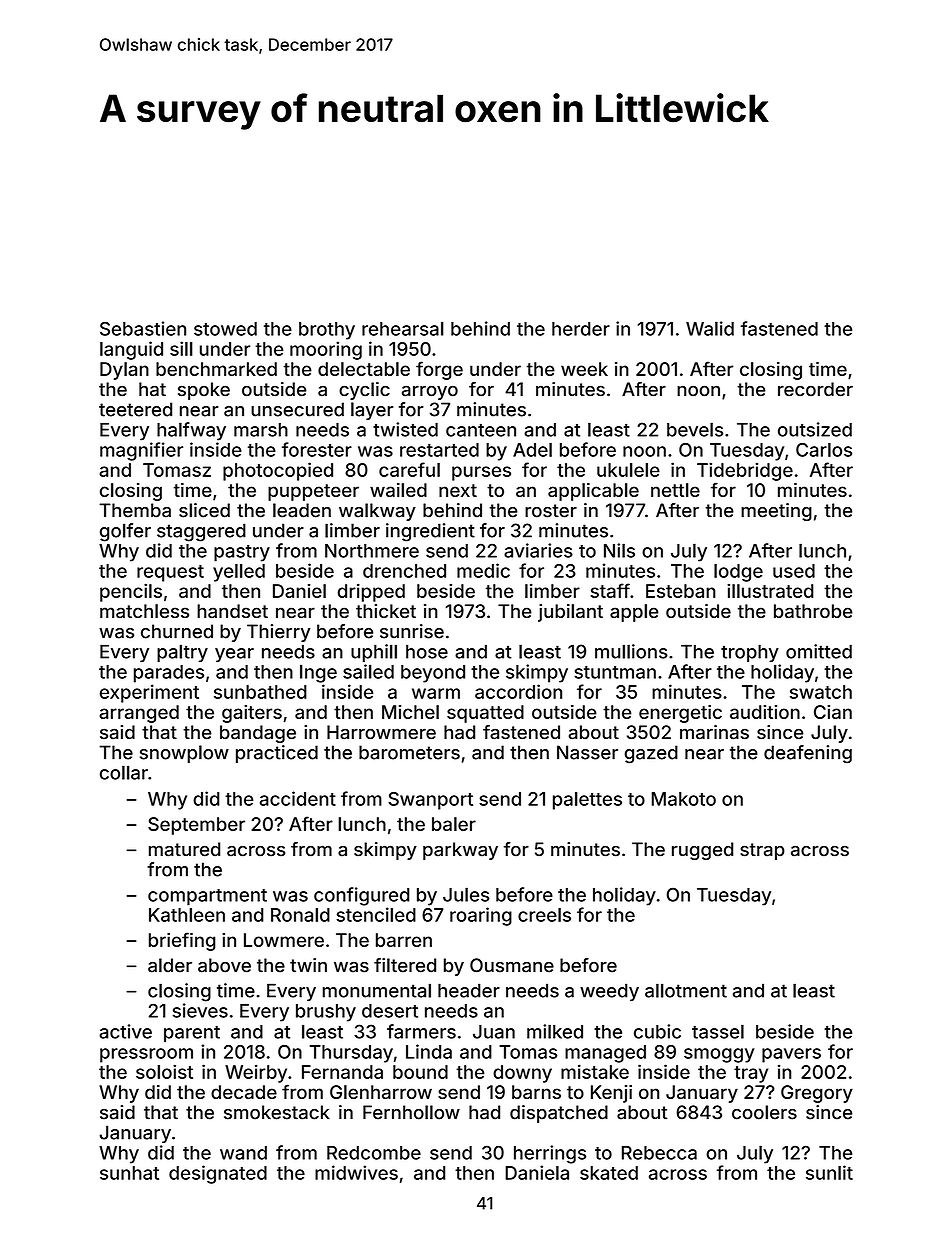 The height and width of the screenshot is (1233, 952). I want to click on dripped, so click(371, 593).
